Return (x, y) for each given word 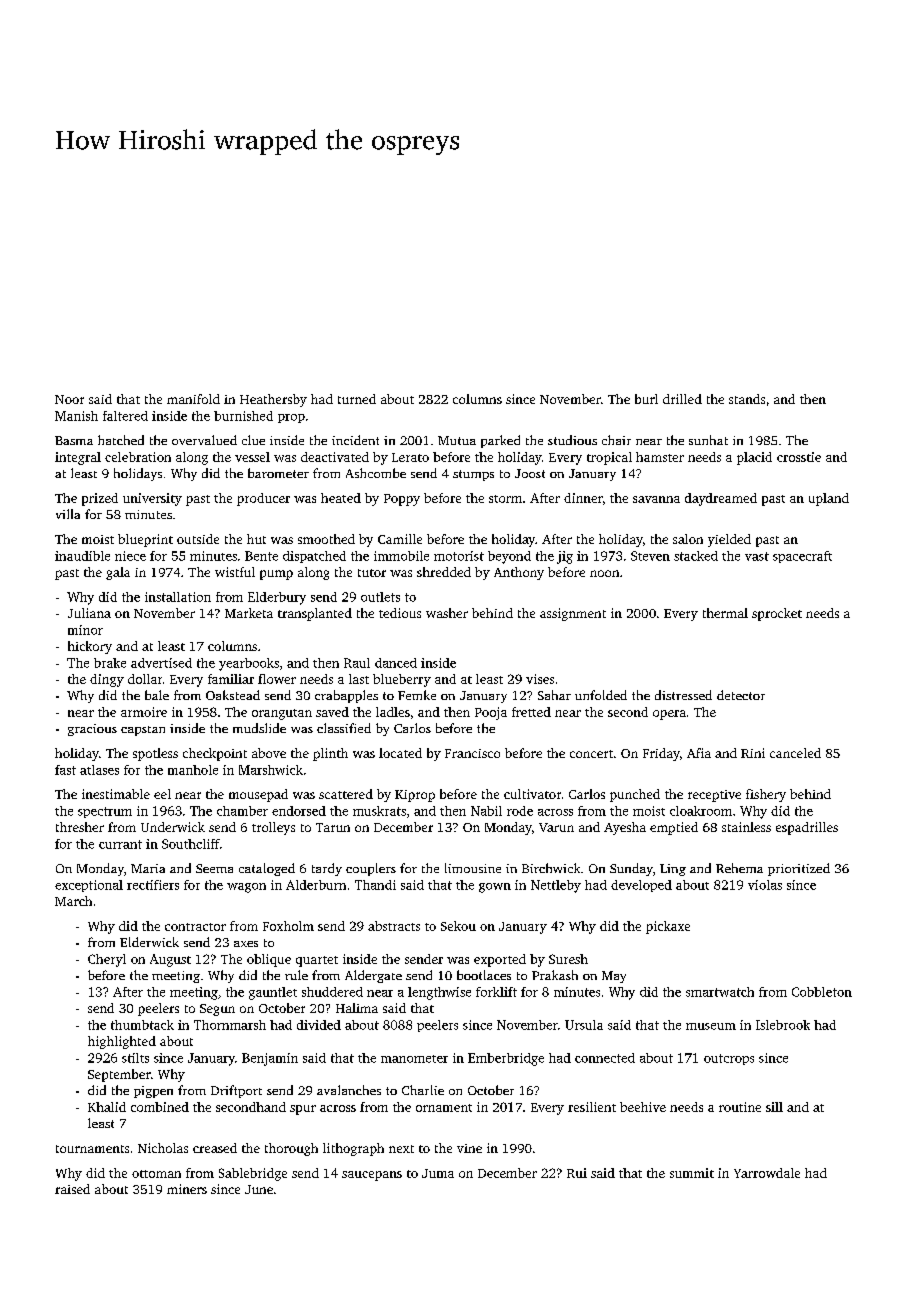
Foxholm (288, 926)
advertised (161, 663)
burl (646, 399)
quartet (317, 961)
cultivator (532, 794)
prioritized (799, 869)
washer (447, 613)
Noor (69, 399)
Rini (753, 753)
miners (187, 1189)
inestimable (116, 794)
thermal (725, 613)
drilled (682, 399)
